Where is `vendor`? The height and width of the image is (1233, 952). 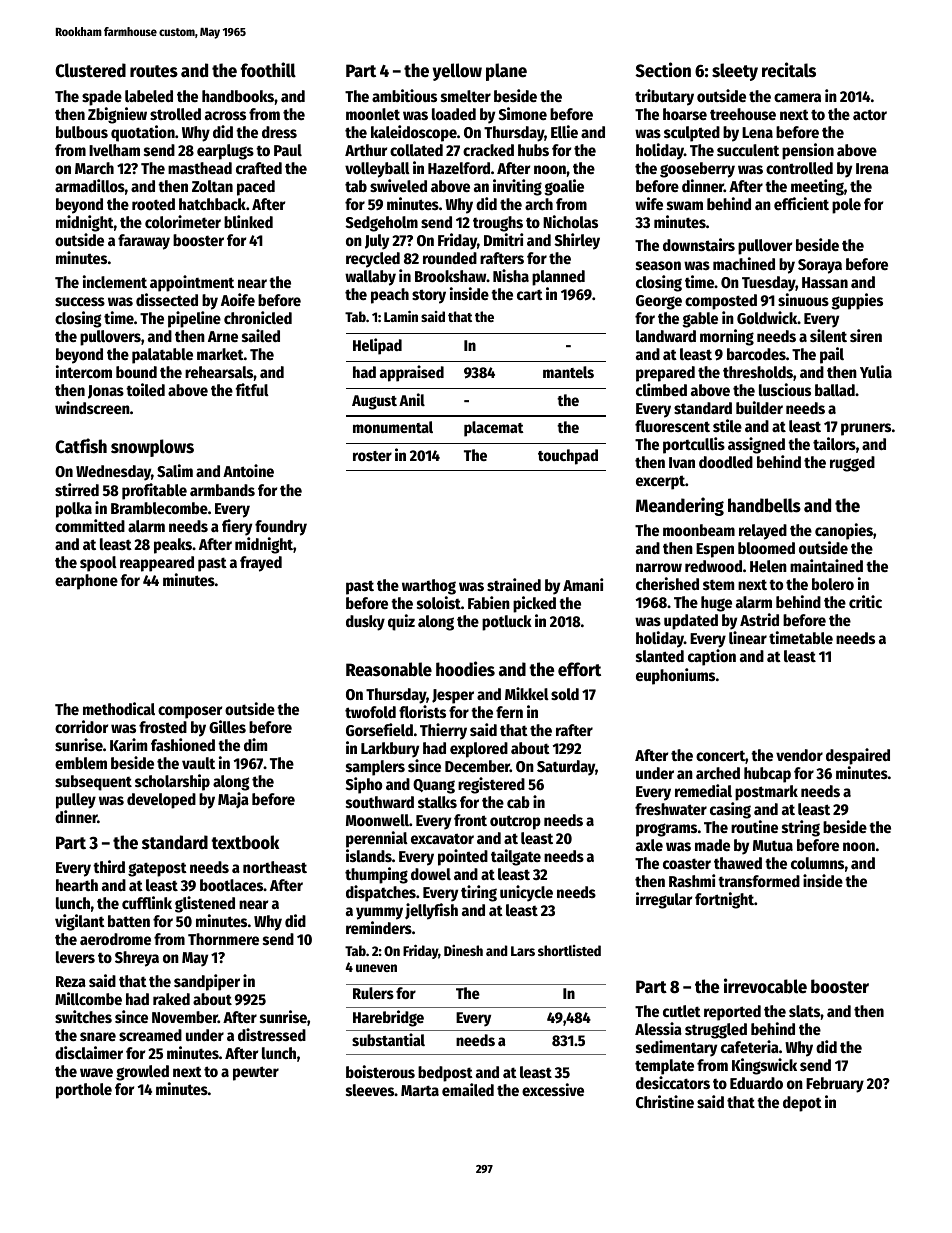
vendor is located at coordinates (799, 755).
